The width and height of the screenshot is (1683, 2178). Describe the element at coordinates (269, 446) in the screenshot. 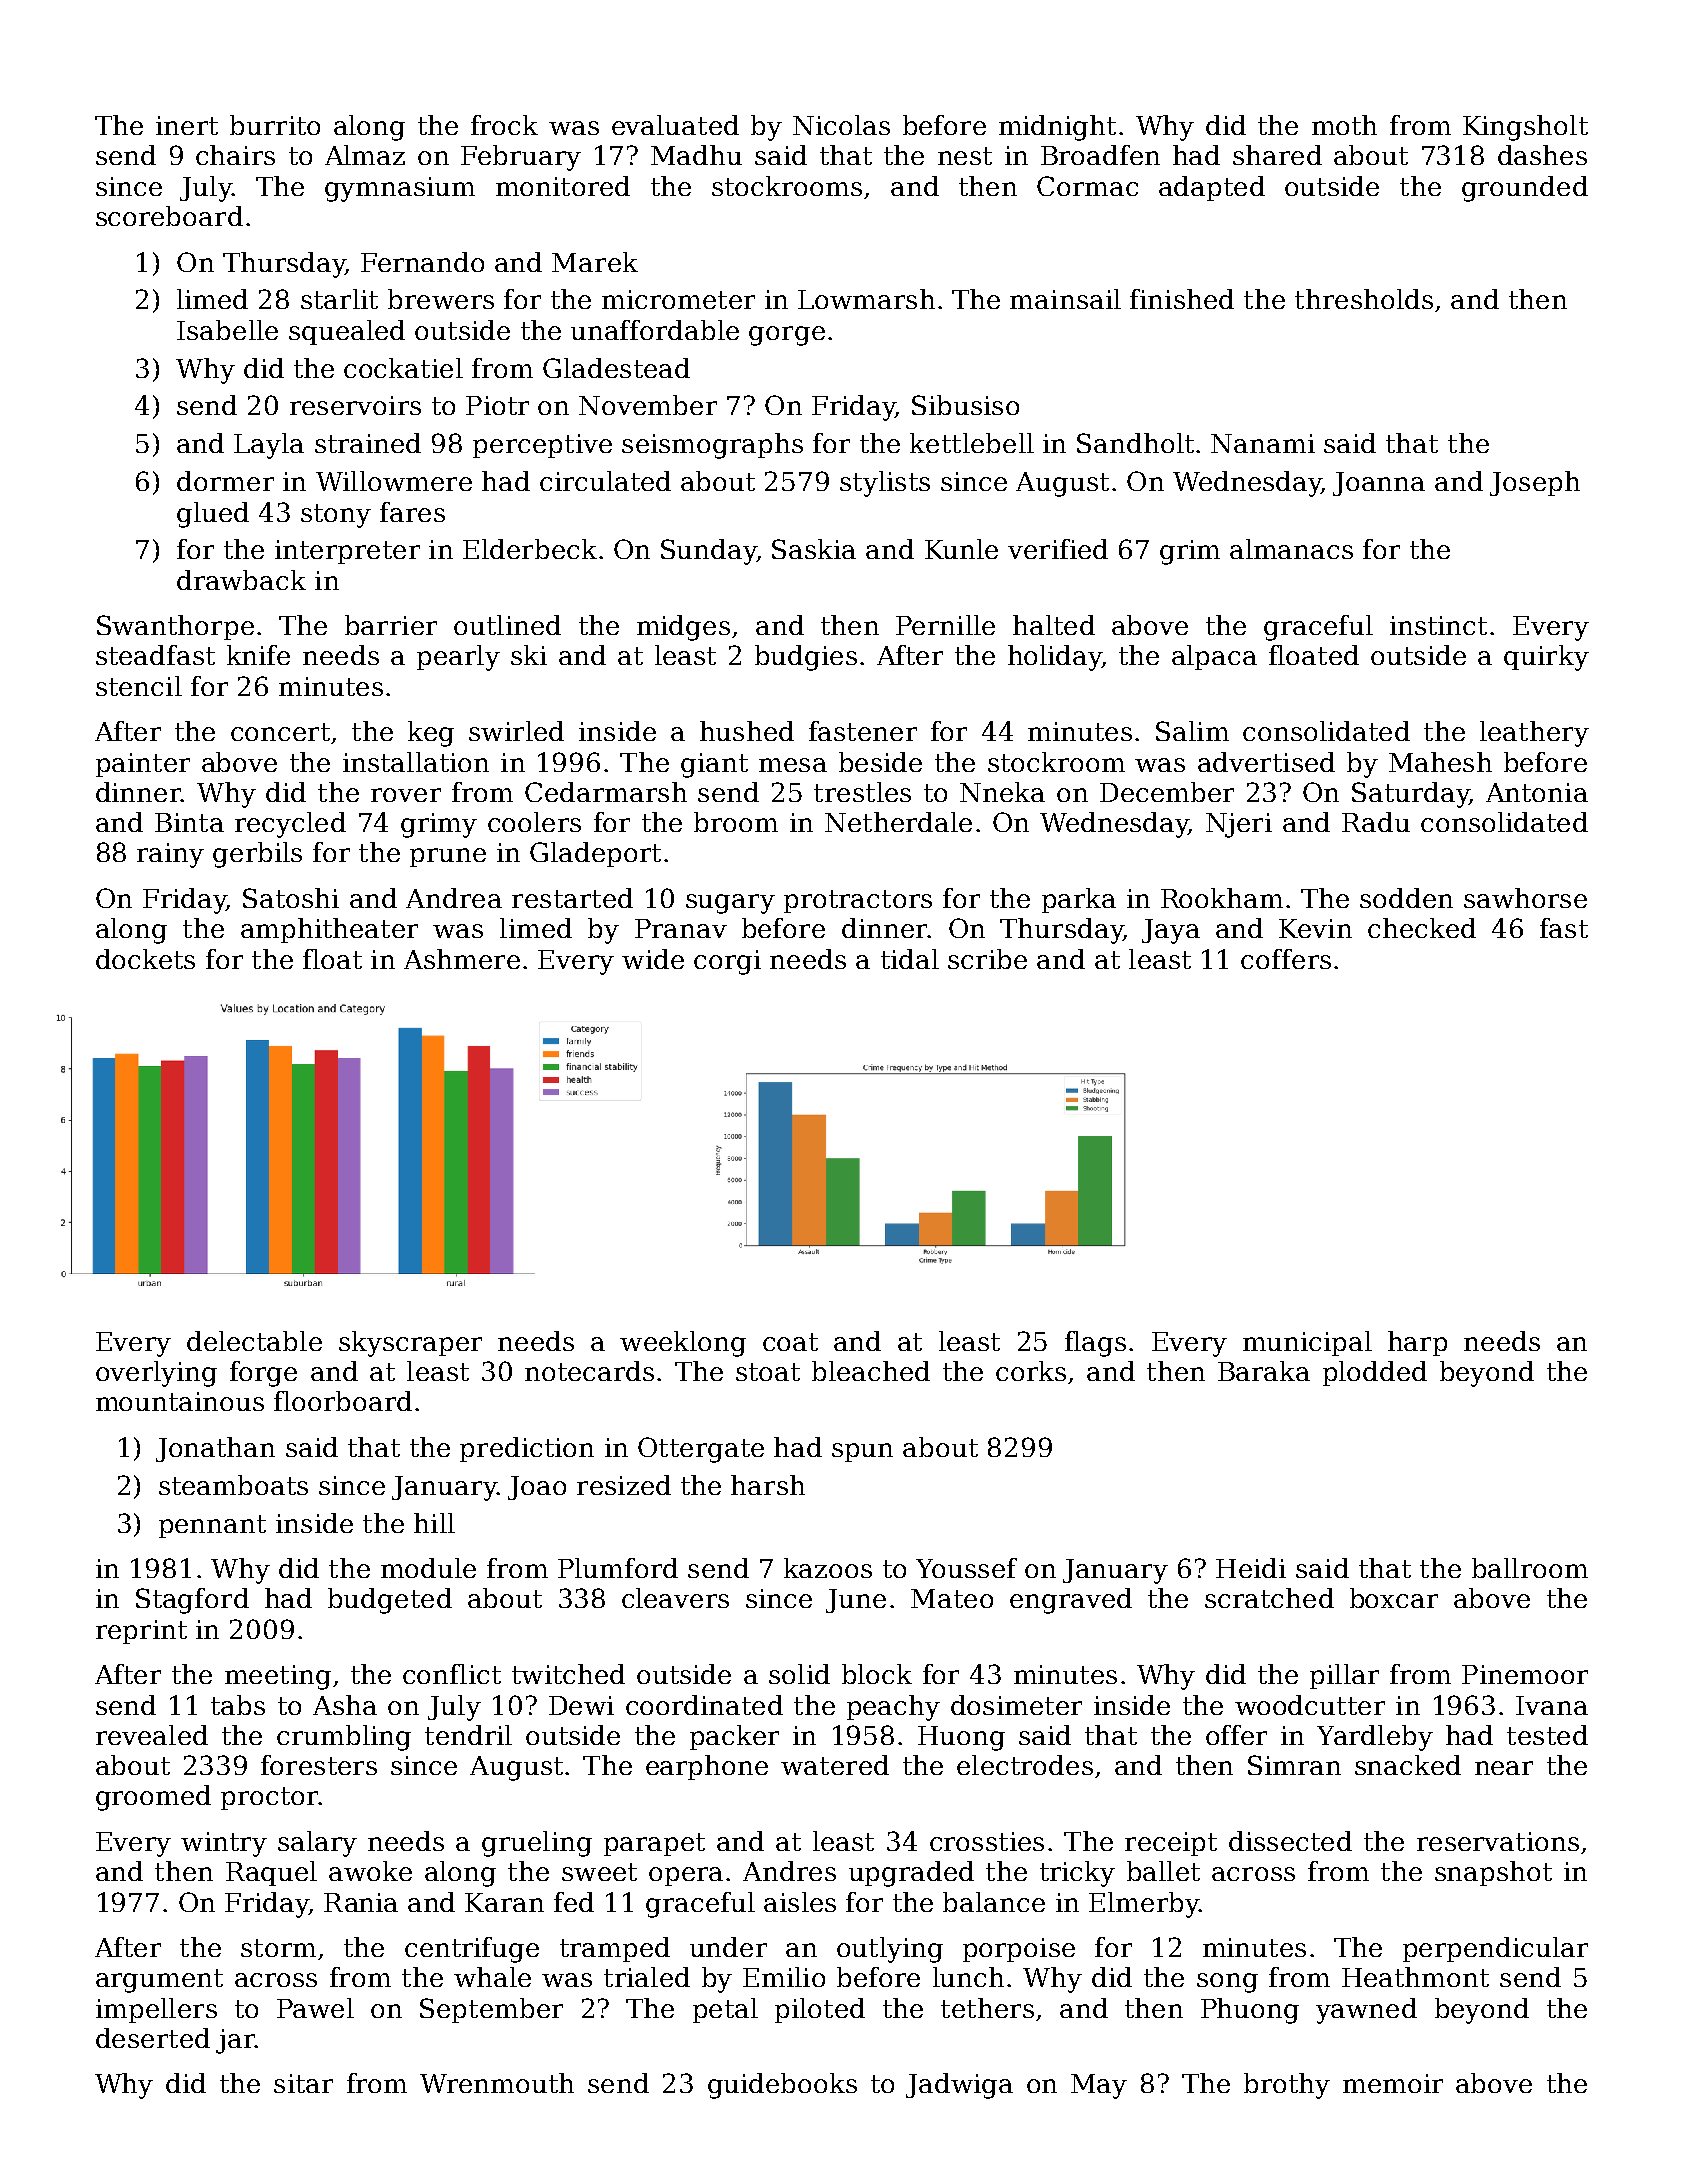

I see `Layla` at that location.
